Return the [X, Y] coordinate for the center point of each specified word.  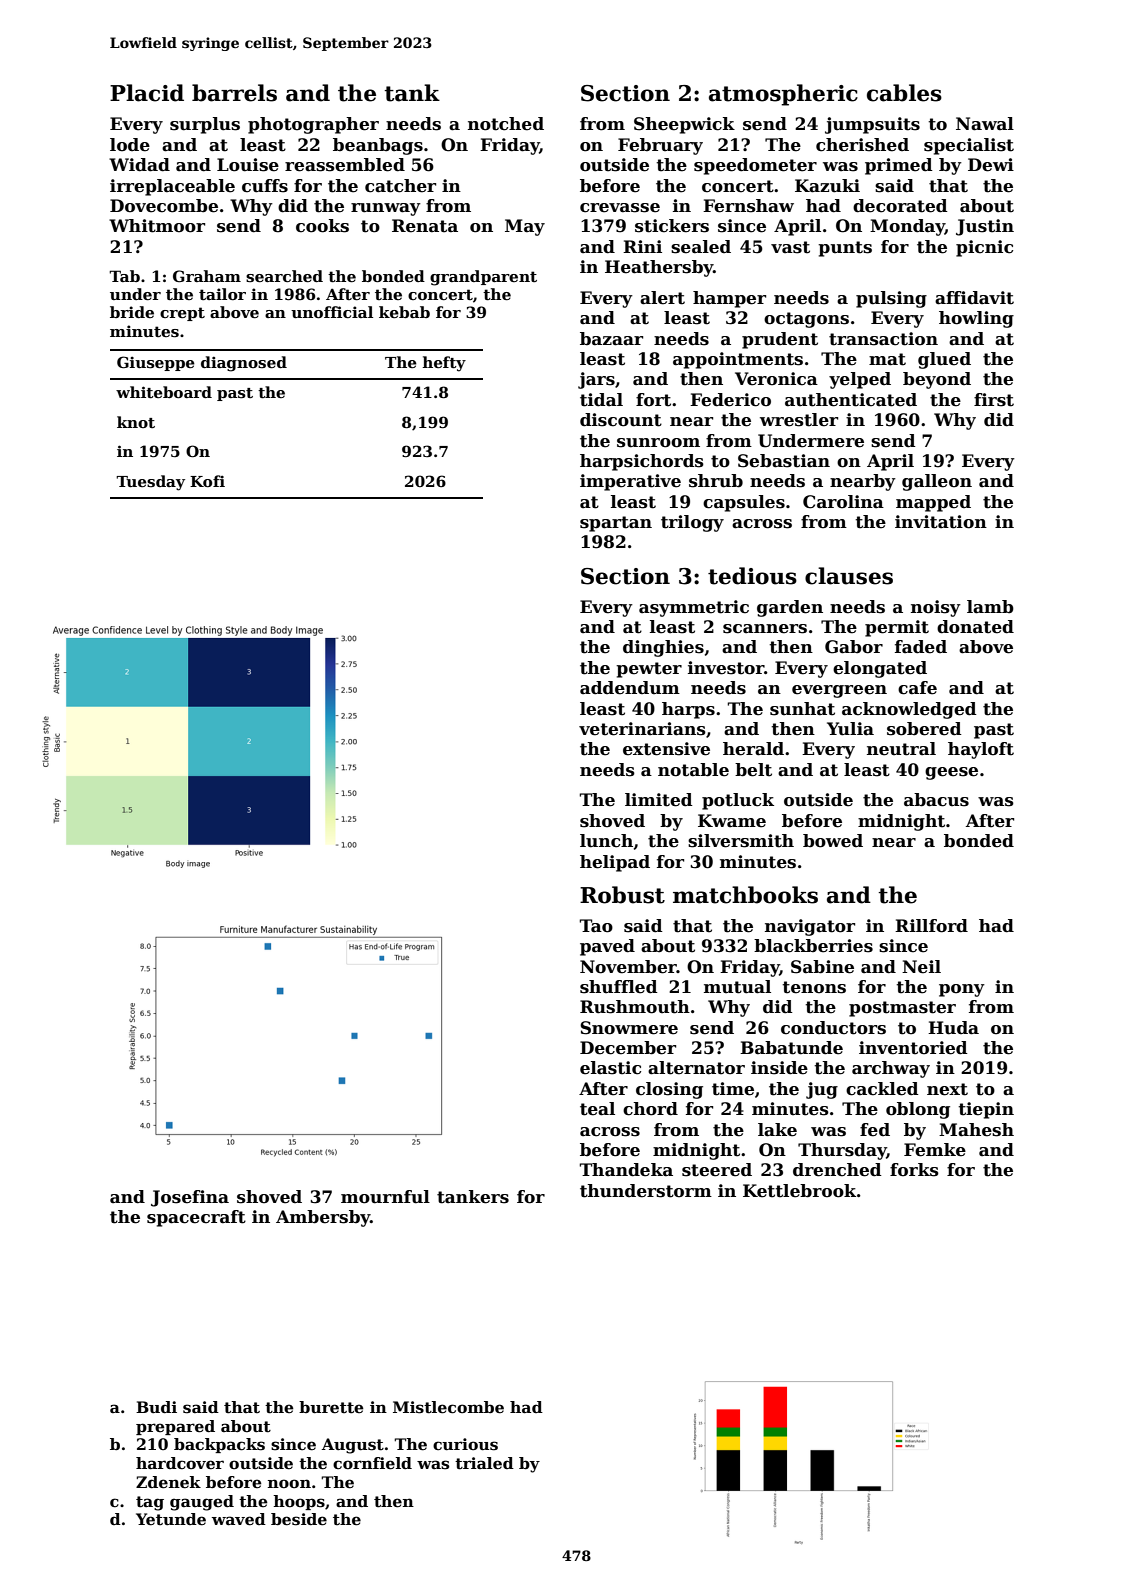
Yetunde [171, 1519]
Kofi [207, 481]
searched [284, 276]
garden [790, 608]
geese [951, 773]
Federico [730, 400]
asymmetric [694, 608]
